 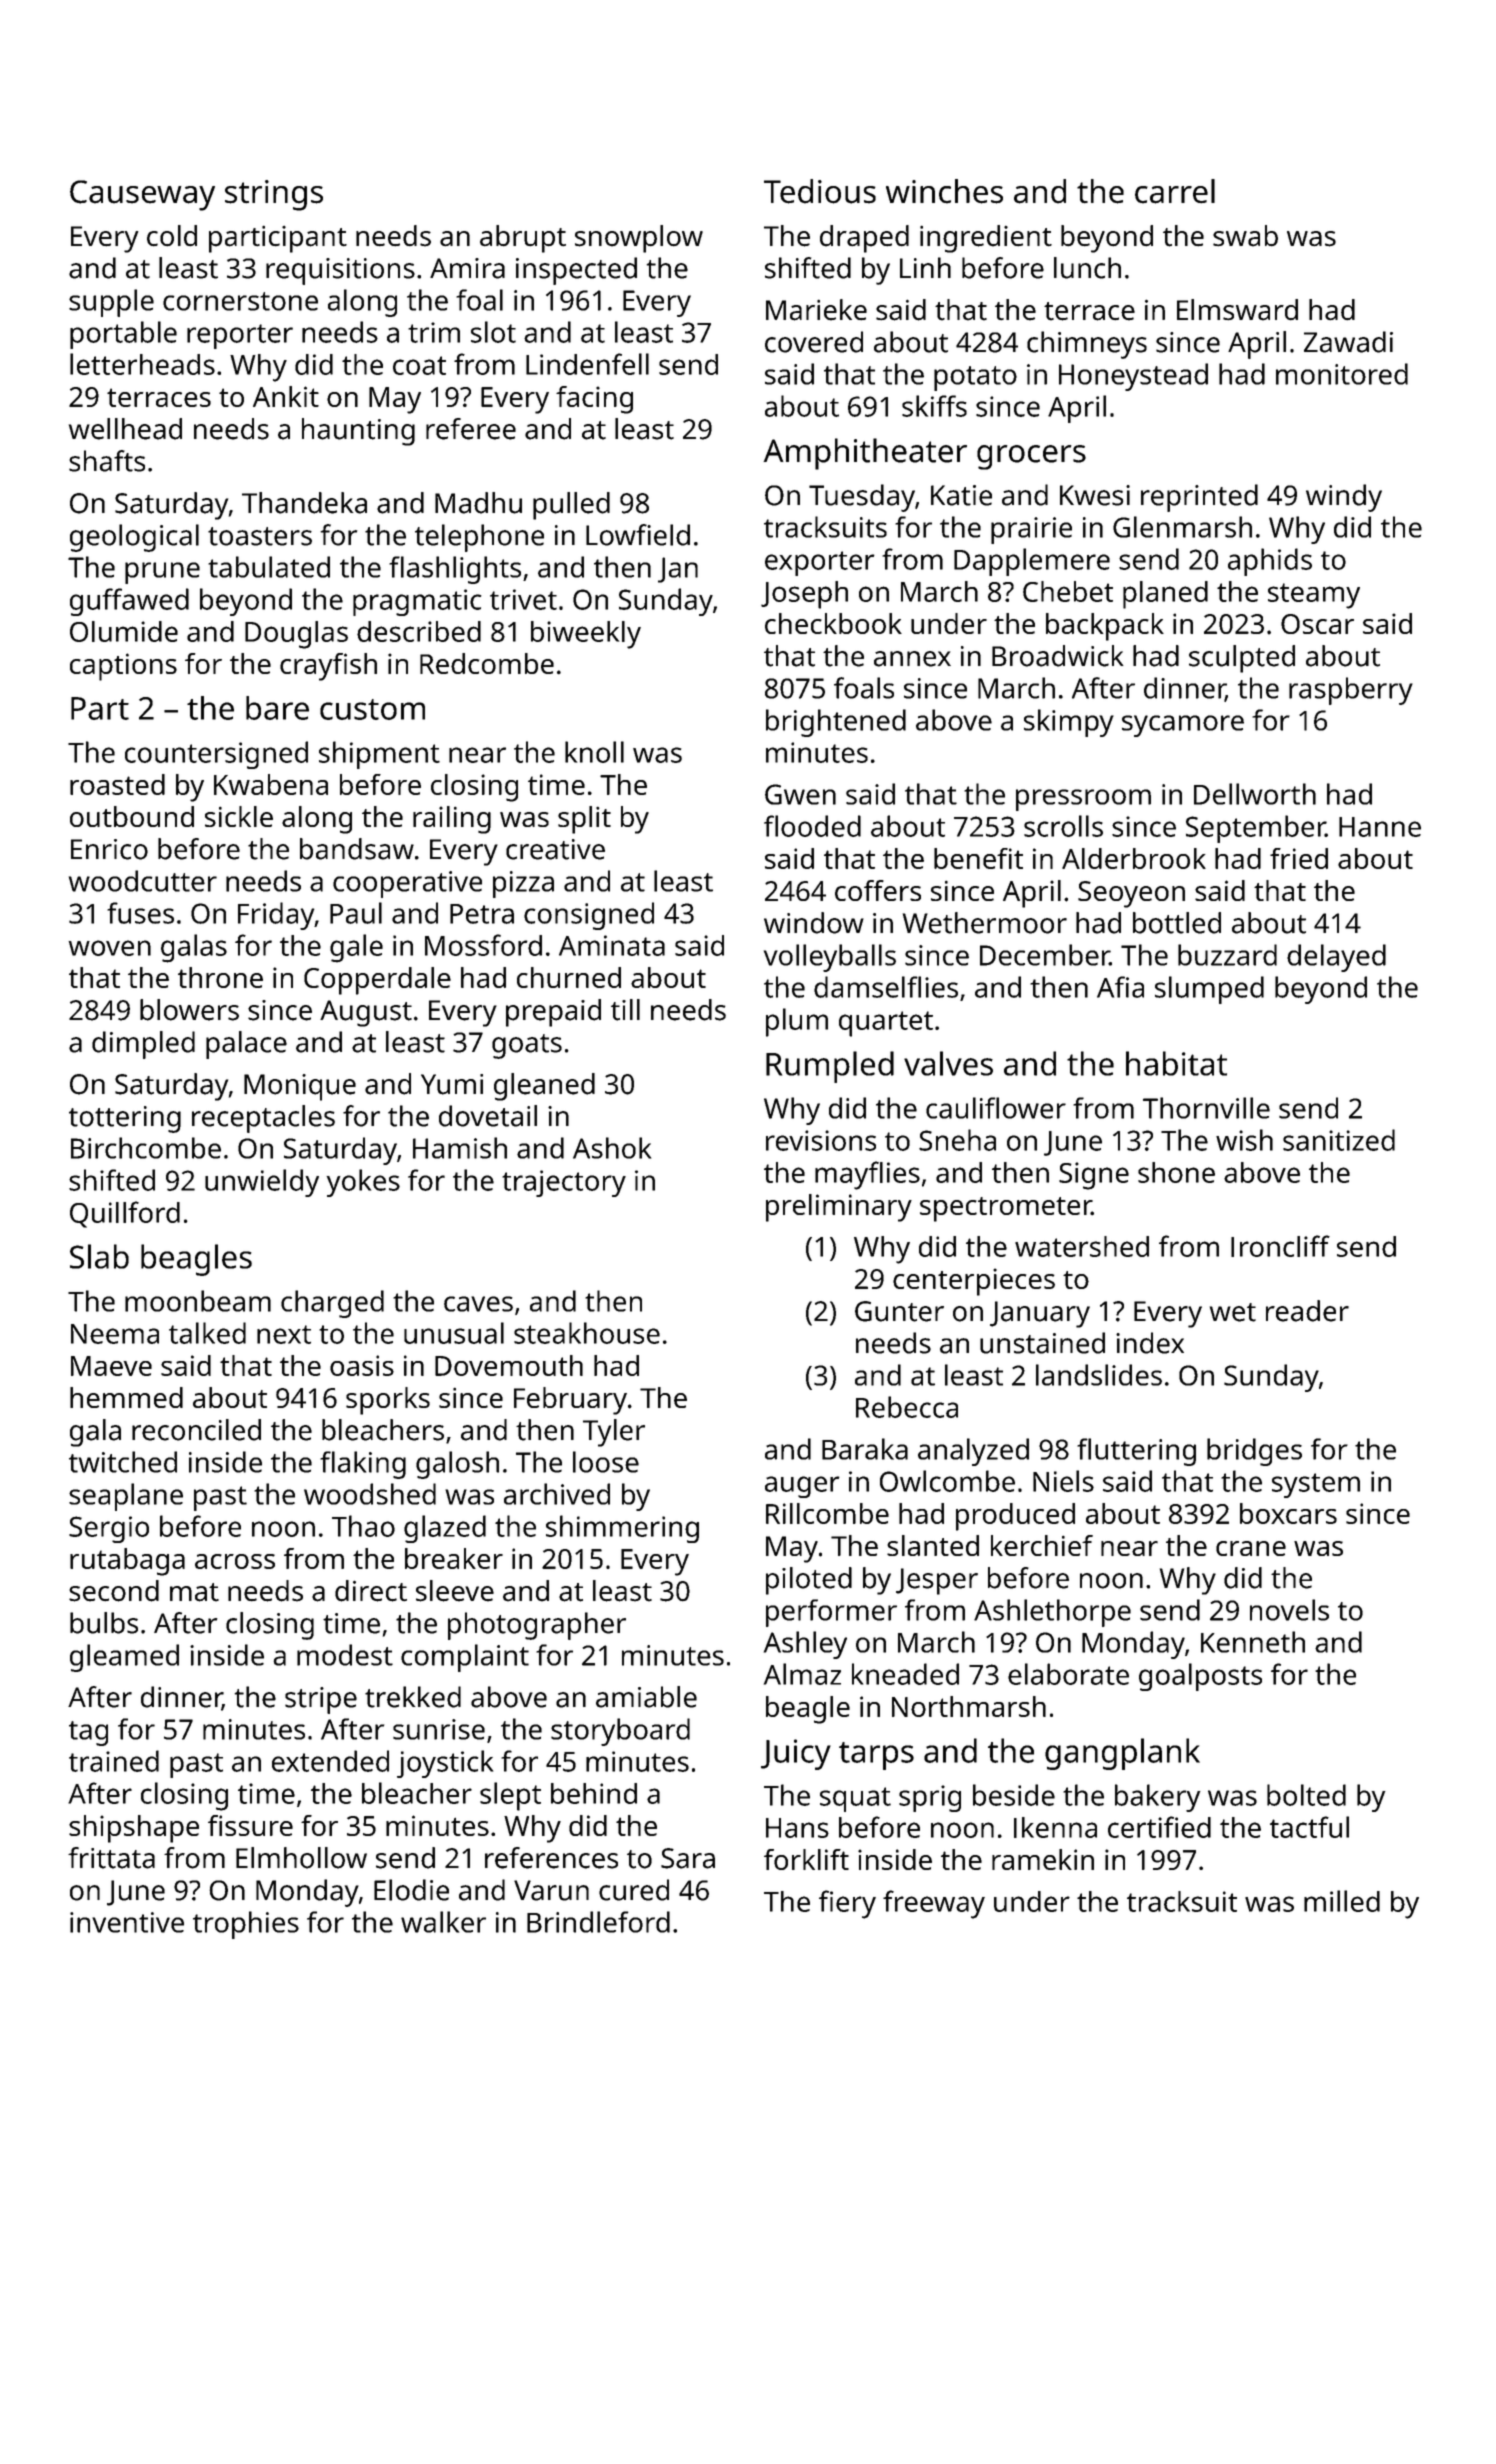 What do you see at coordinates (638, 535) in the document?
I see `Lowfield` at bounding box center [638, 535].
